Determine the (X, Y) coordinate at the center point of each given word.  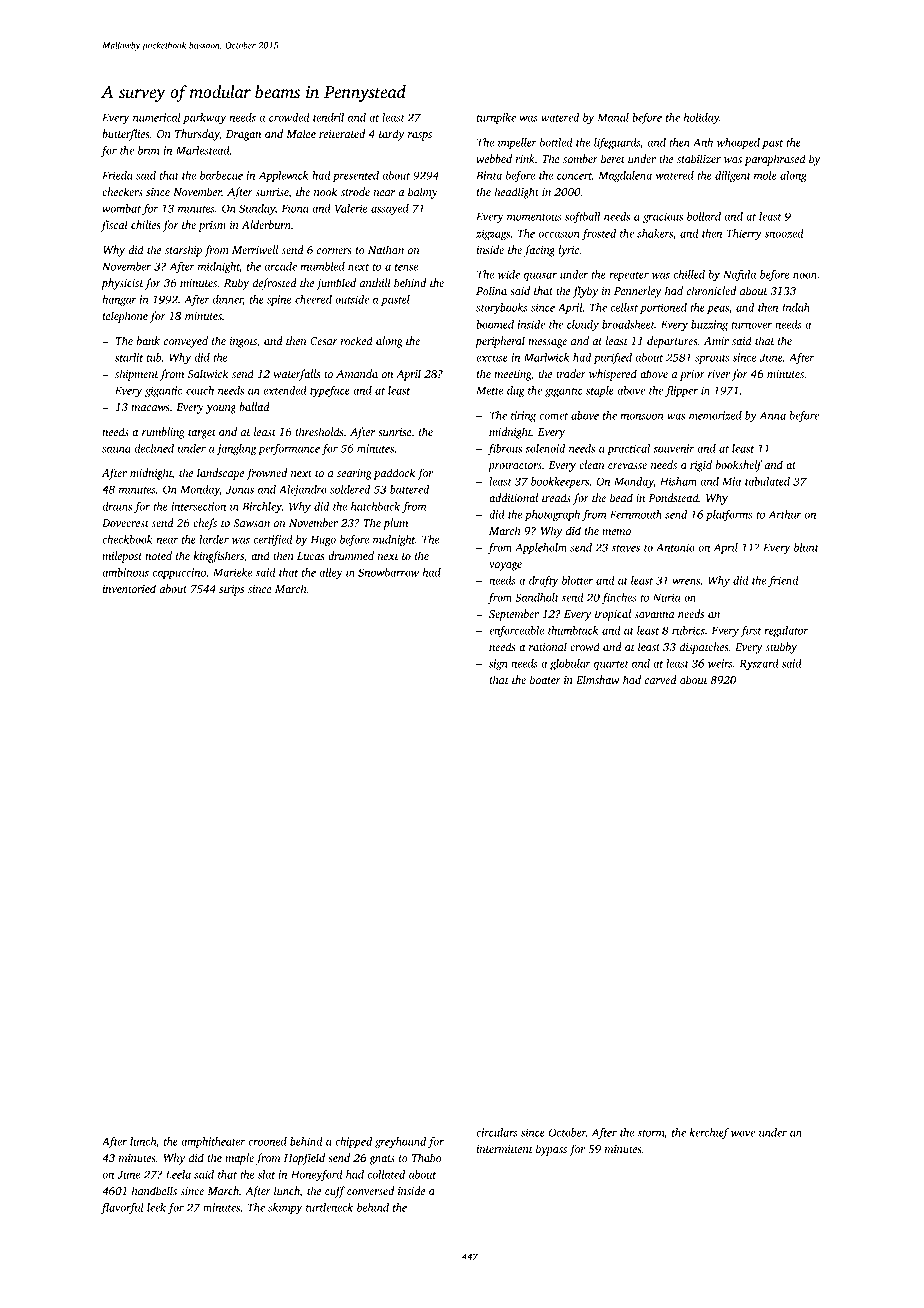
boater (545, 679)
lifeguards (617, 143)
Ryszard (759, 664)
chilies (145, 224)
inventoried (129, 588)
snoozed (784, 233)
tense (406, 267)
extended (285, 390)
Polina (491, 290)
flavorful (122, 1208)
